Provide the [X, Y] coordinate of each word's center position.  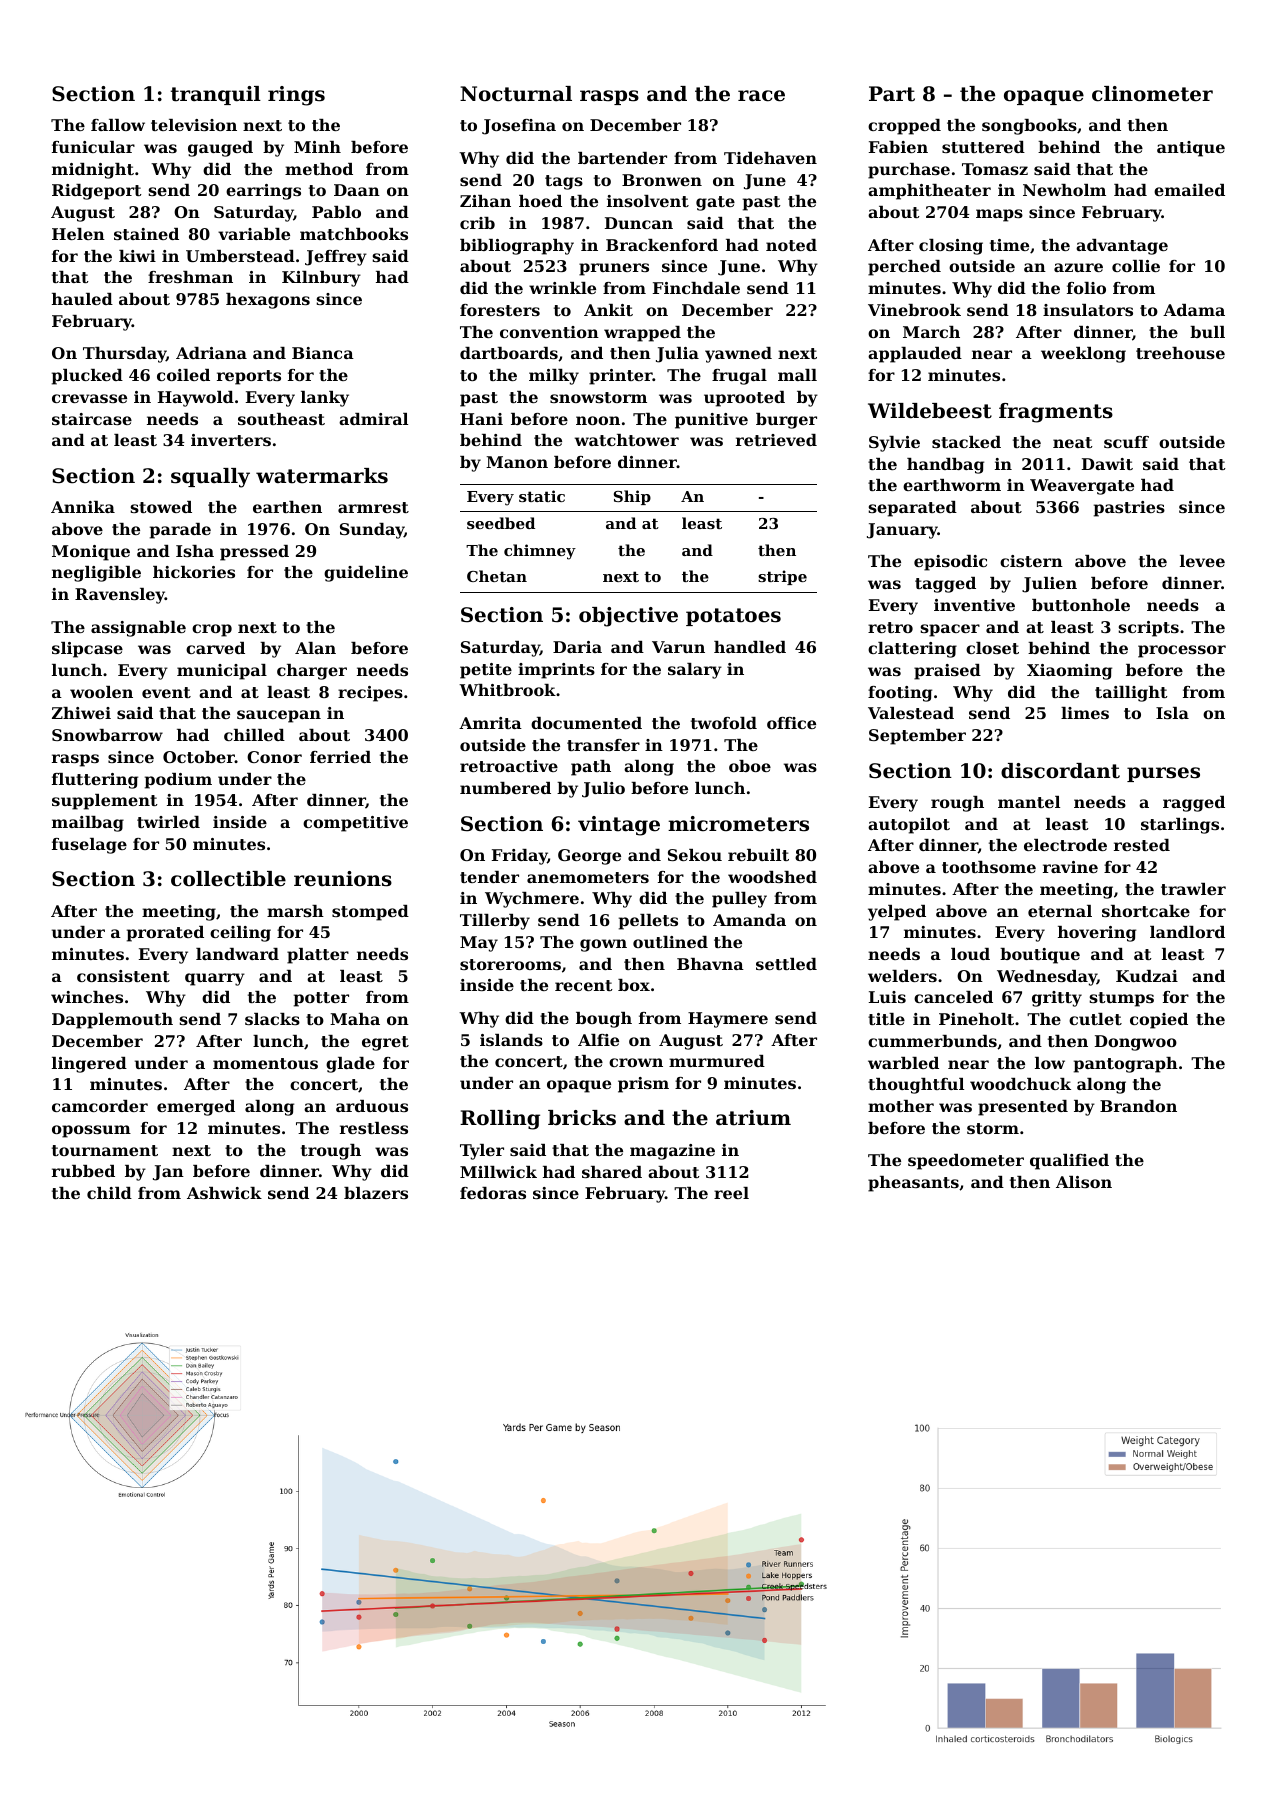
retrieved [776, 440]
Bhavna [710, 964]
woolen [101, 692]
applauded [915, 355]
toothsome [989, 867]
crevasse [89, 398]
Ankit [608, 310]
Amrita [490, 723]
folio [1086, 288]
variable [254, 234]
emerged [196, 1108]
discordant [1060, 771]
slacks [272, 1019]
